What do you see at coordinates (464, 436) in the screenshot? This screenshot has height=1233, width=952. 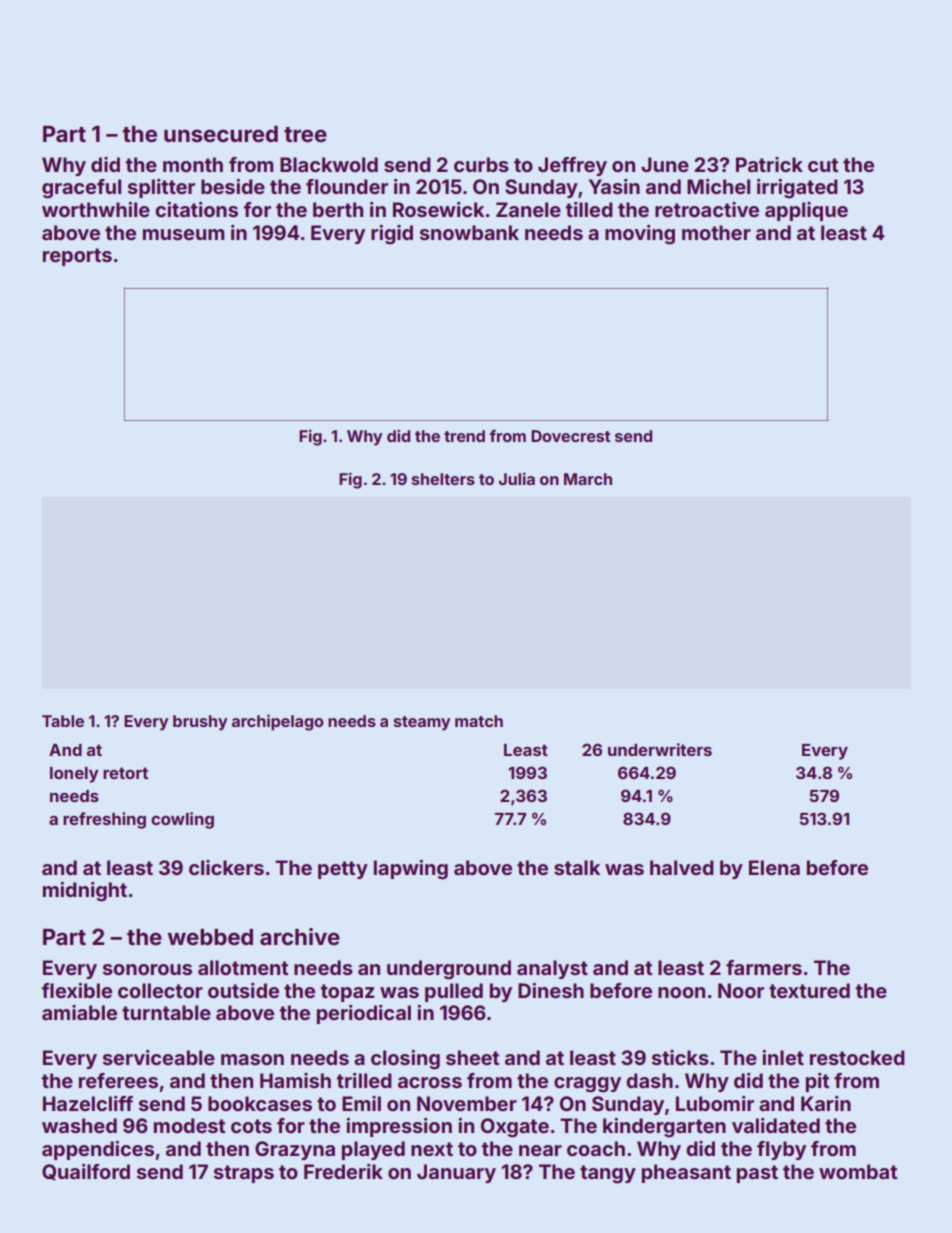 I see `trend` at bounding box center [464, 436].
